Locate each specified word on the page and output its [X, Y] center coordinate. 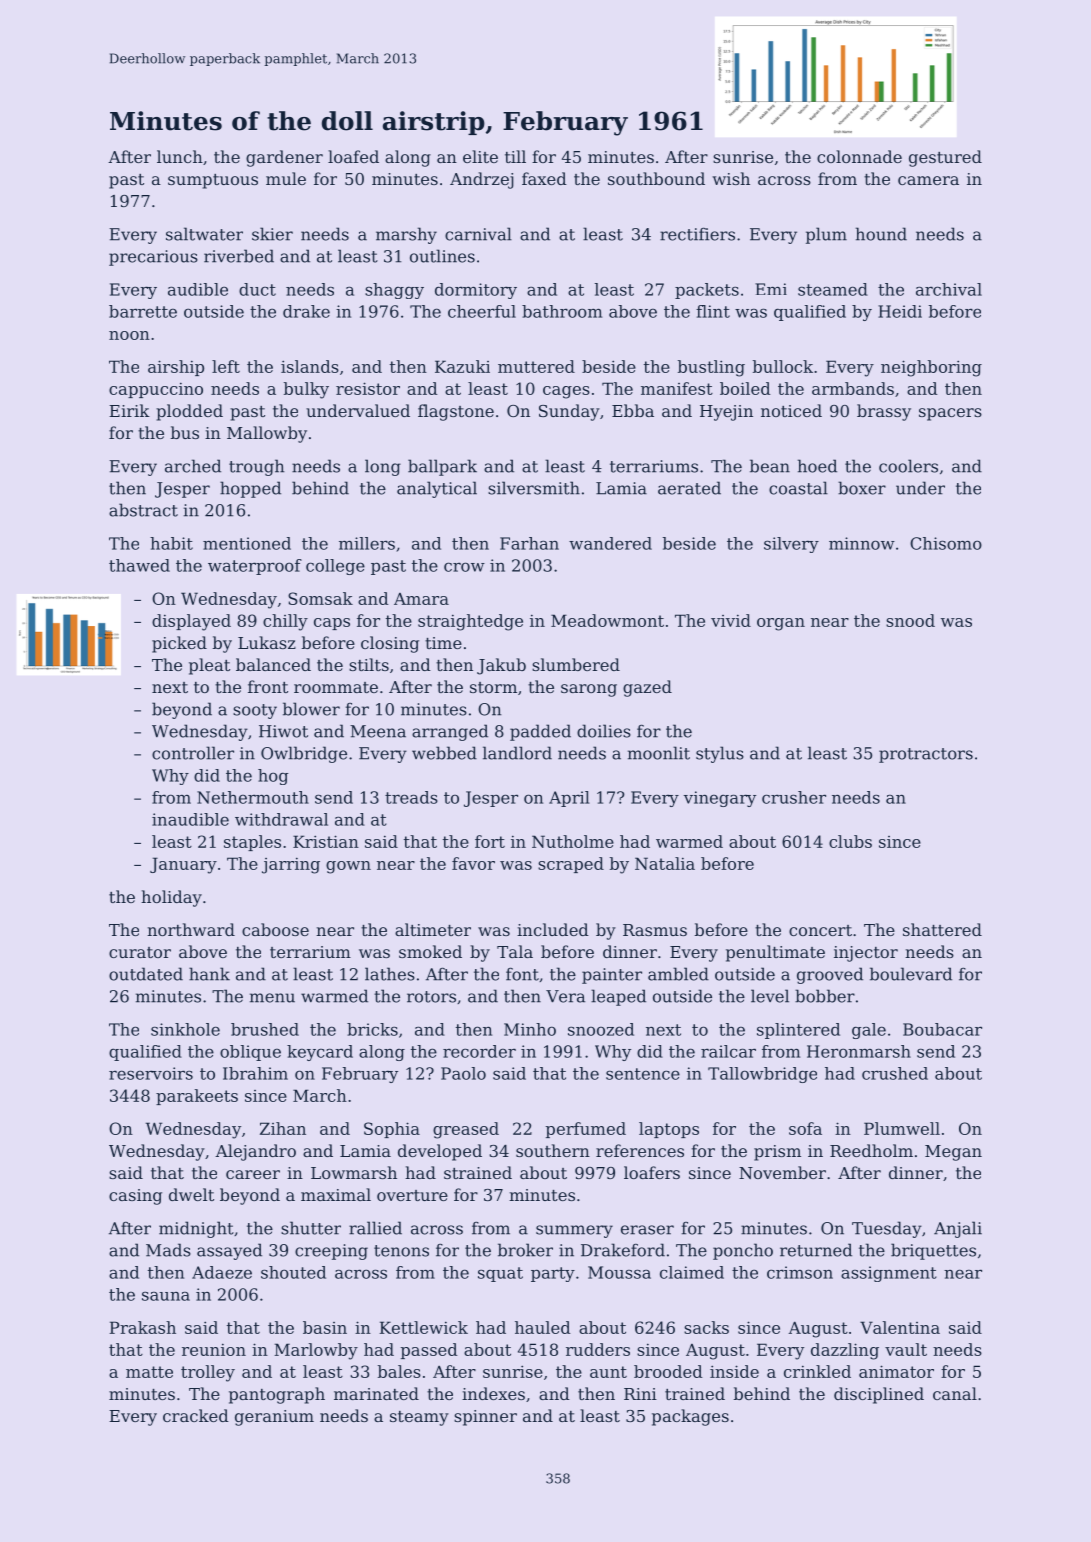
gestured [945, 158]
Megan [953, 1153]
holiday [171, 898]
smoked [430, 951]
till [515, 156]
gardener [284, 158]
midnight [196, 1229]
